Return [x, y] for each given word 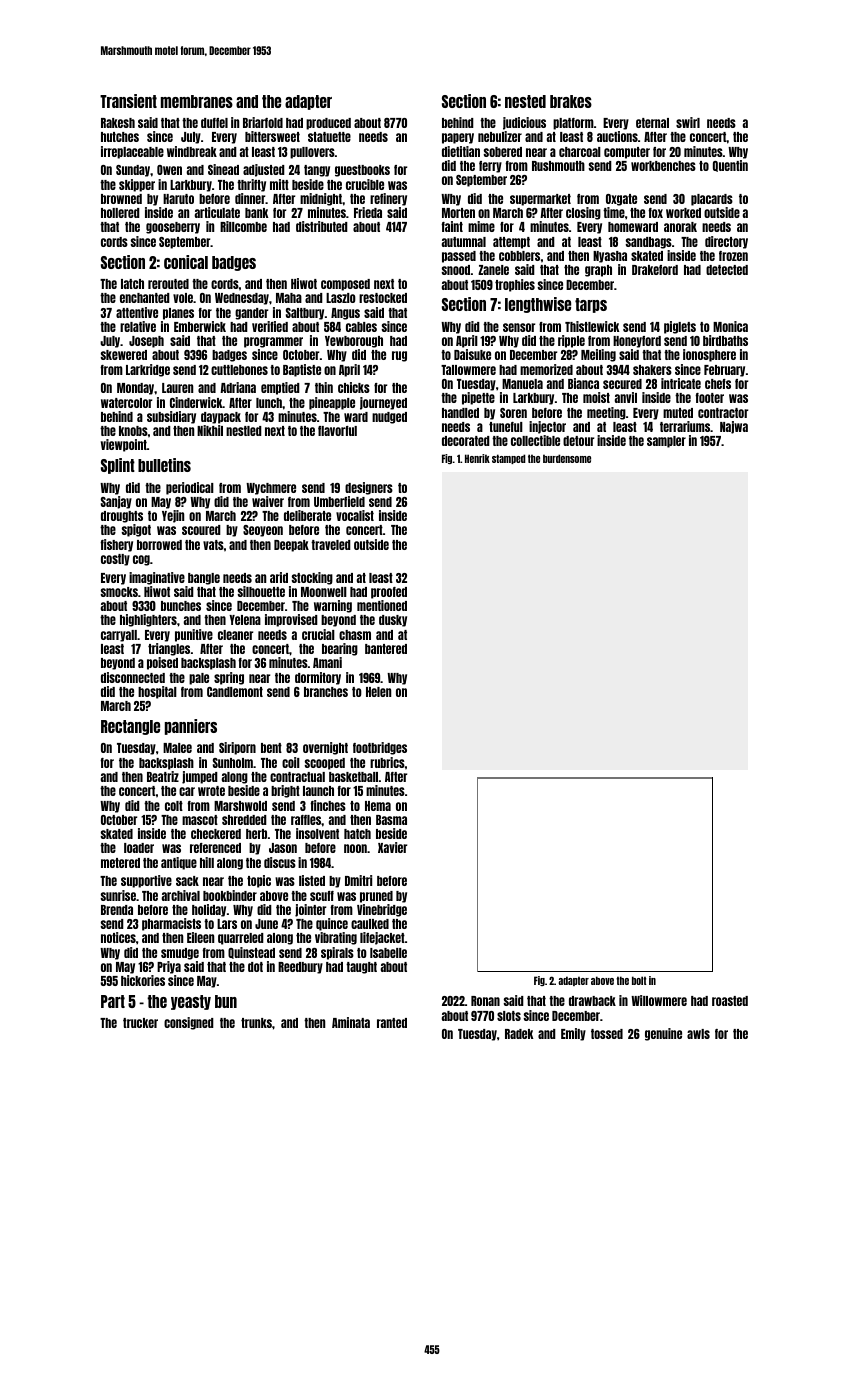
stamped [509, 459]
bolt [639, 980]
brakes [571, 101]
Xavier [392, 847]
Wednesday [242, 299]
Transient [128, 101]
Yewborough [354, 342]
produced [328, 124]
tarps [591, 305]
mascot [200, 820]
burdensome [567, 458]
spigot [136, 530]
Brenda [117, 910]
